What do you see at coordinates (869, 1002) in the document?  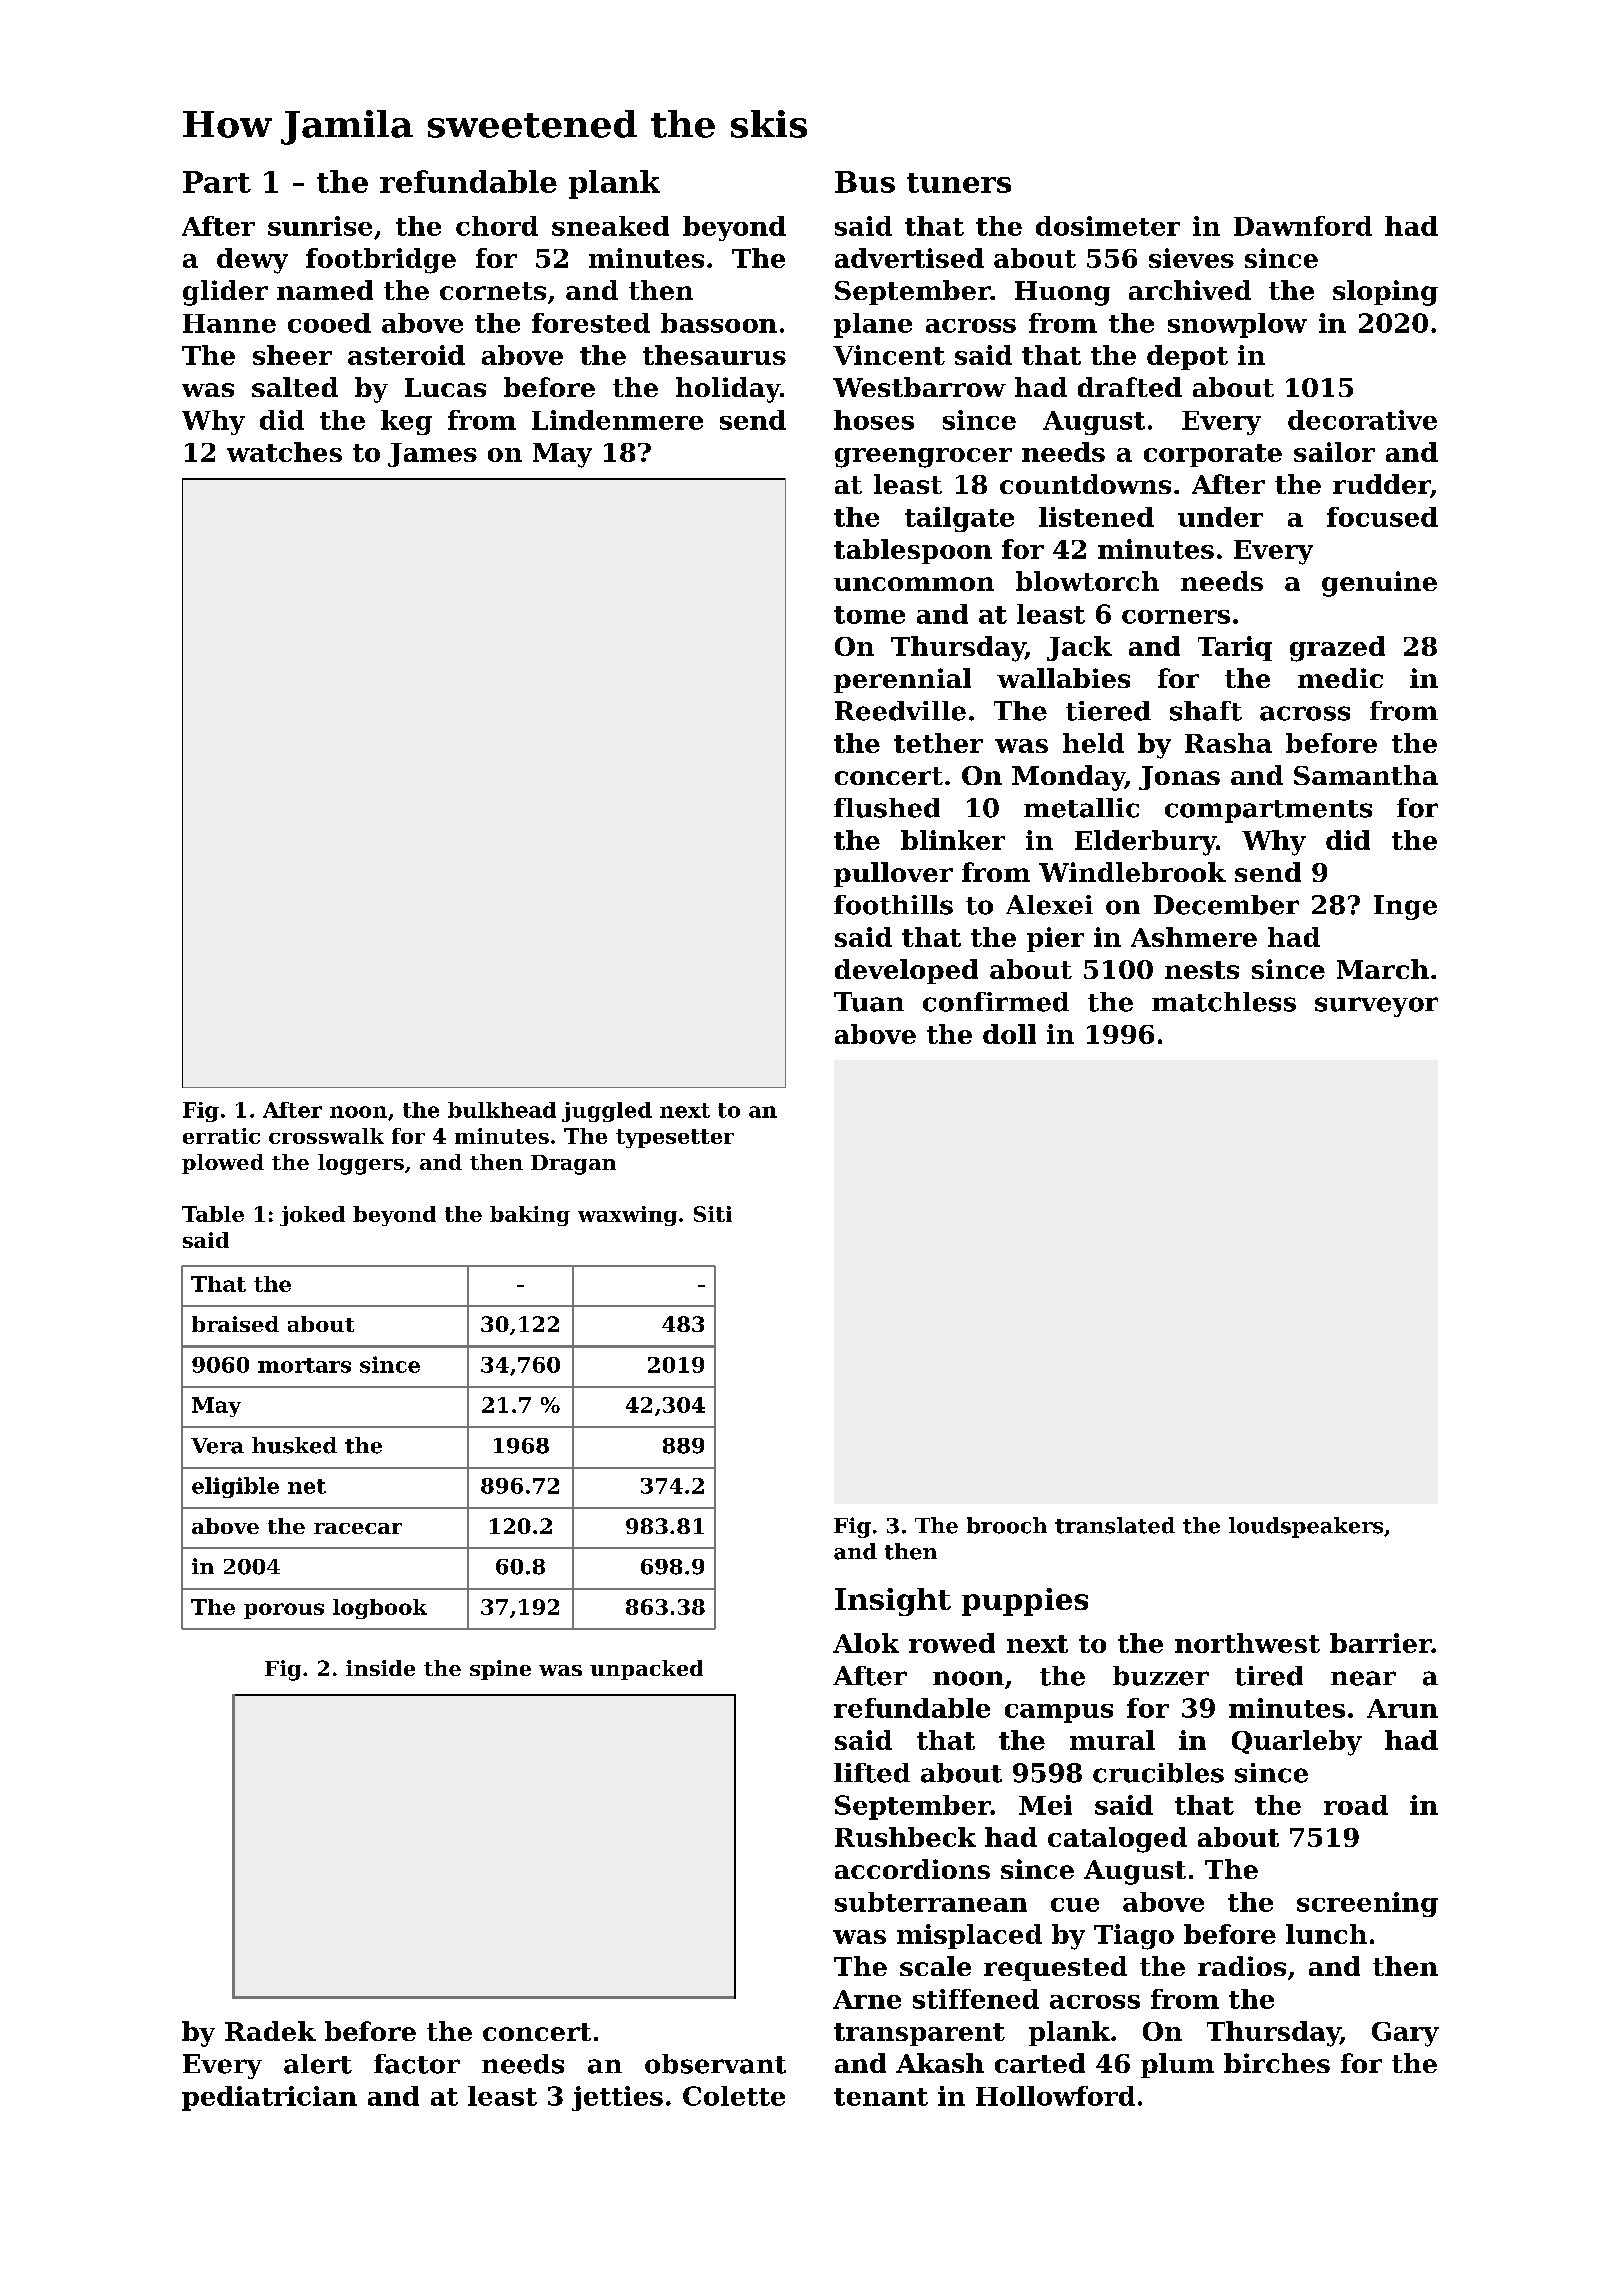 I see `Tuan` at bounding box center [869, 1002].
